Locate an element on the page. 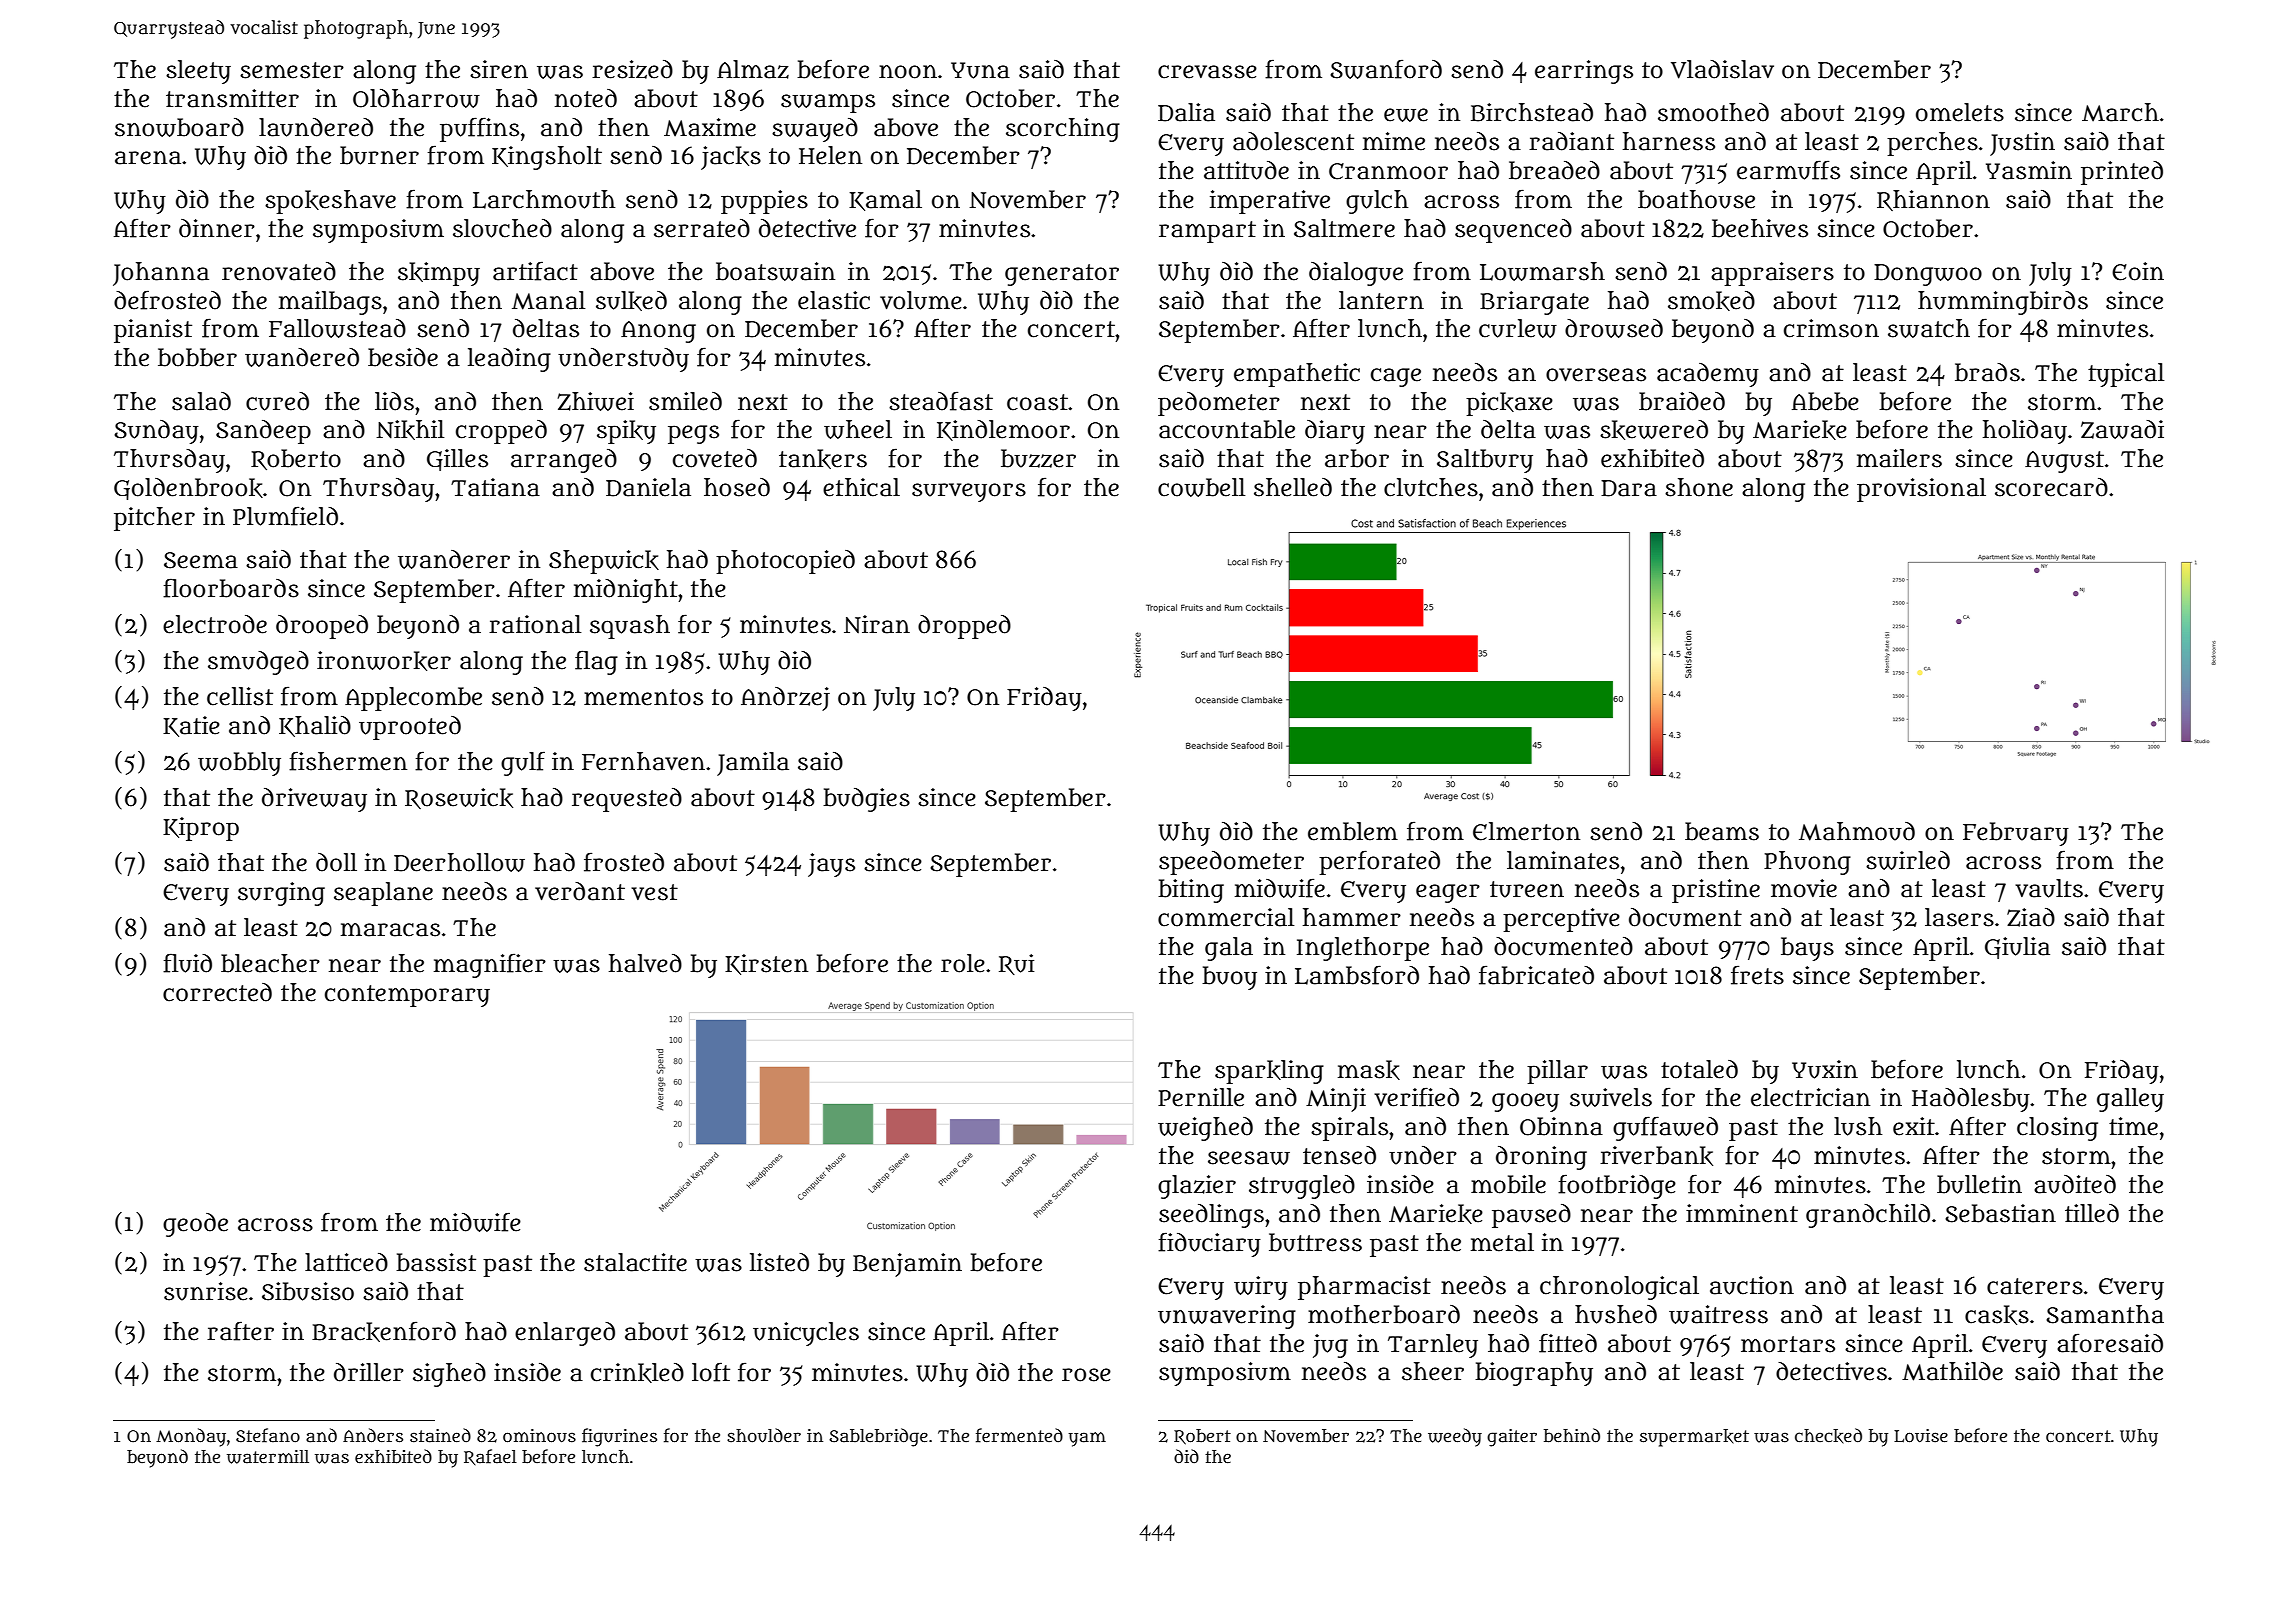  yam is located at coordinates (1087, 1439).
